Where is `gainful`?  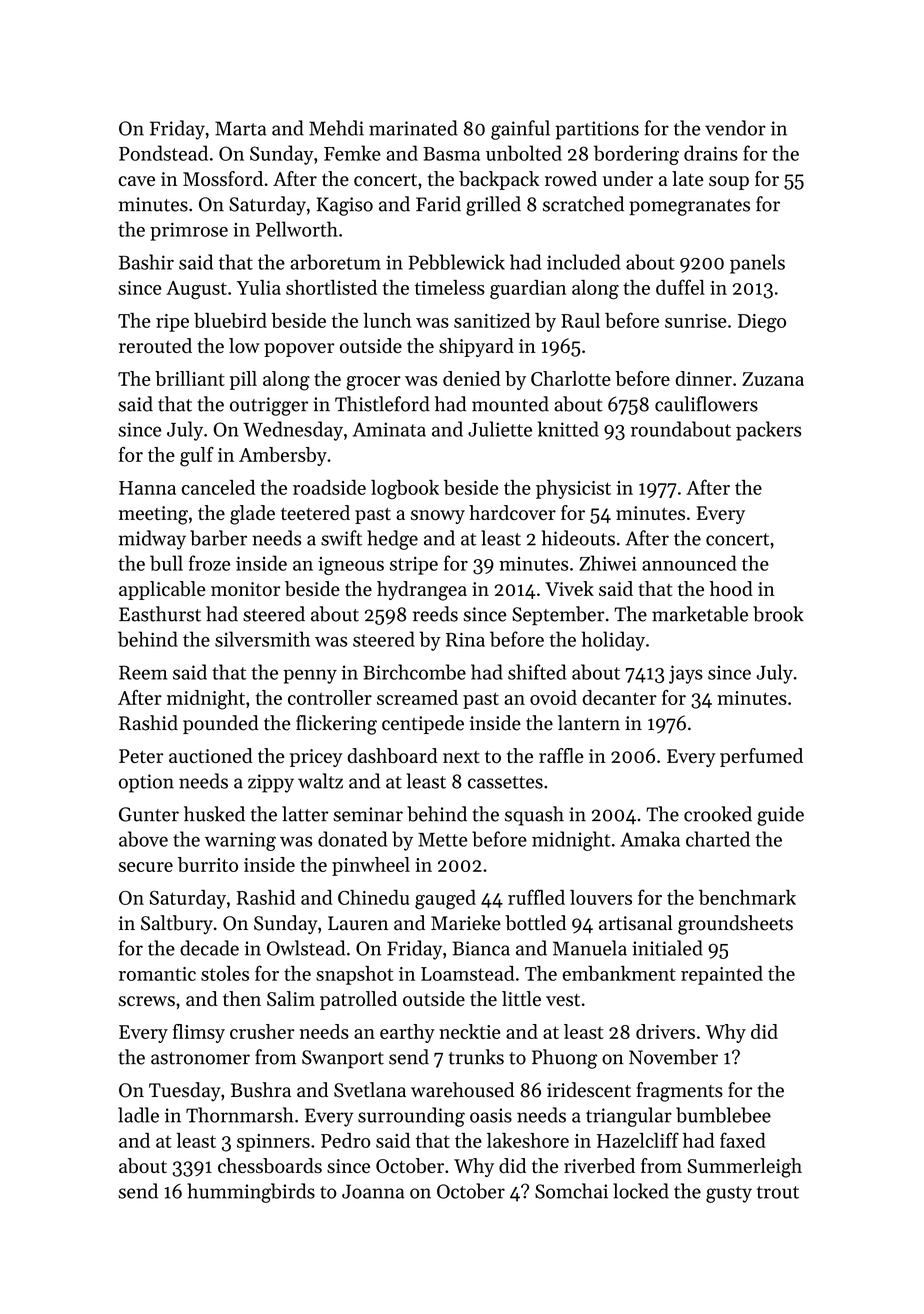
gainful is located at coordinates (520, 130).
